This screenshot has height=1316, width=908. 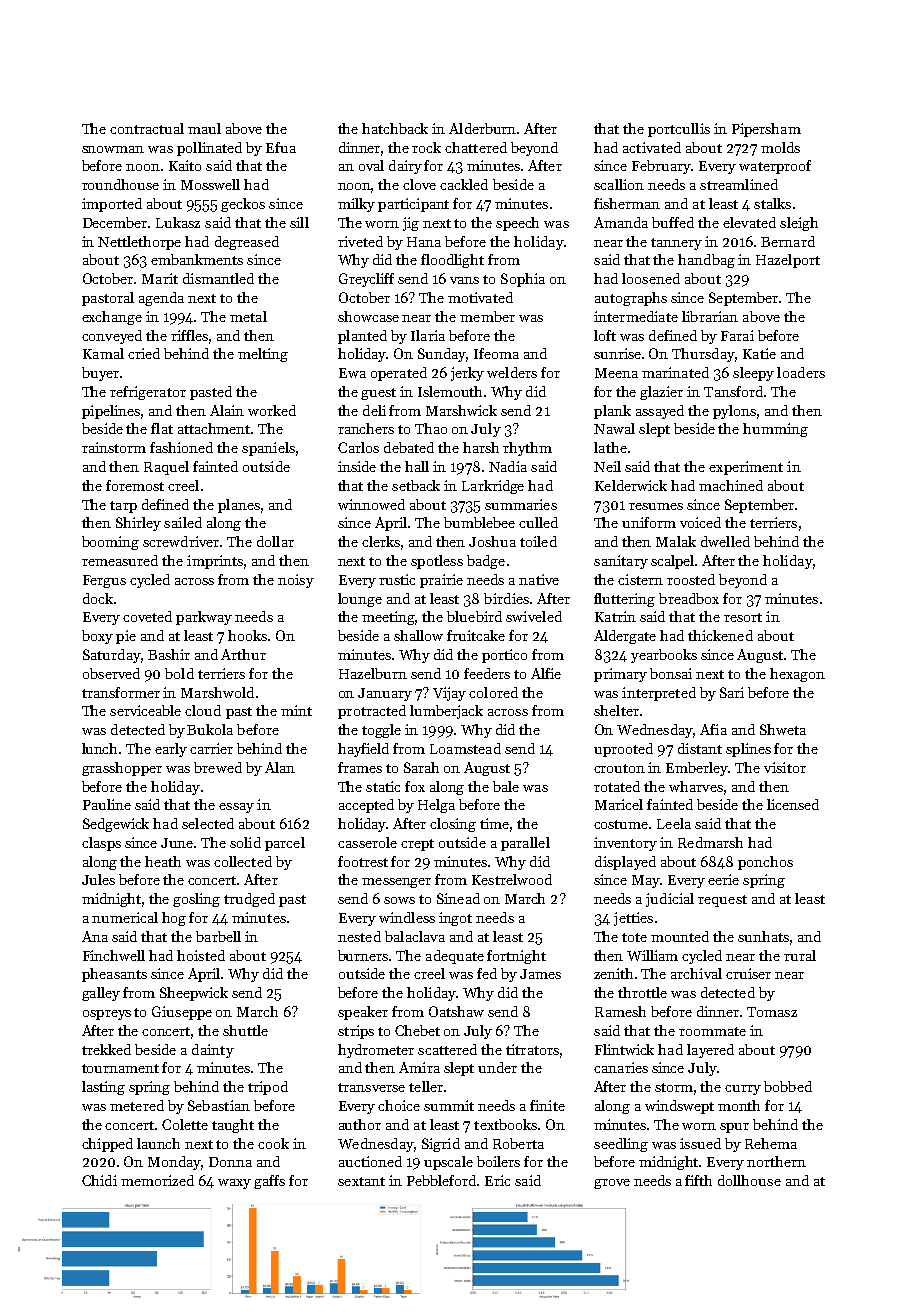 I want to click on tote, so click(x=634, y=937).
